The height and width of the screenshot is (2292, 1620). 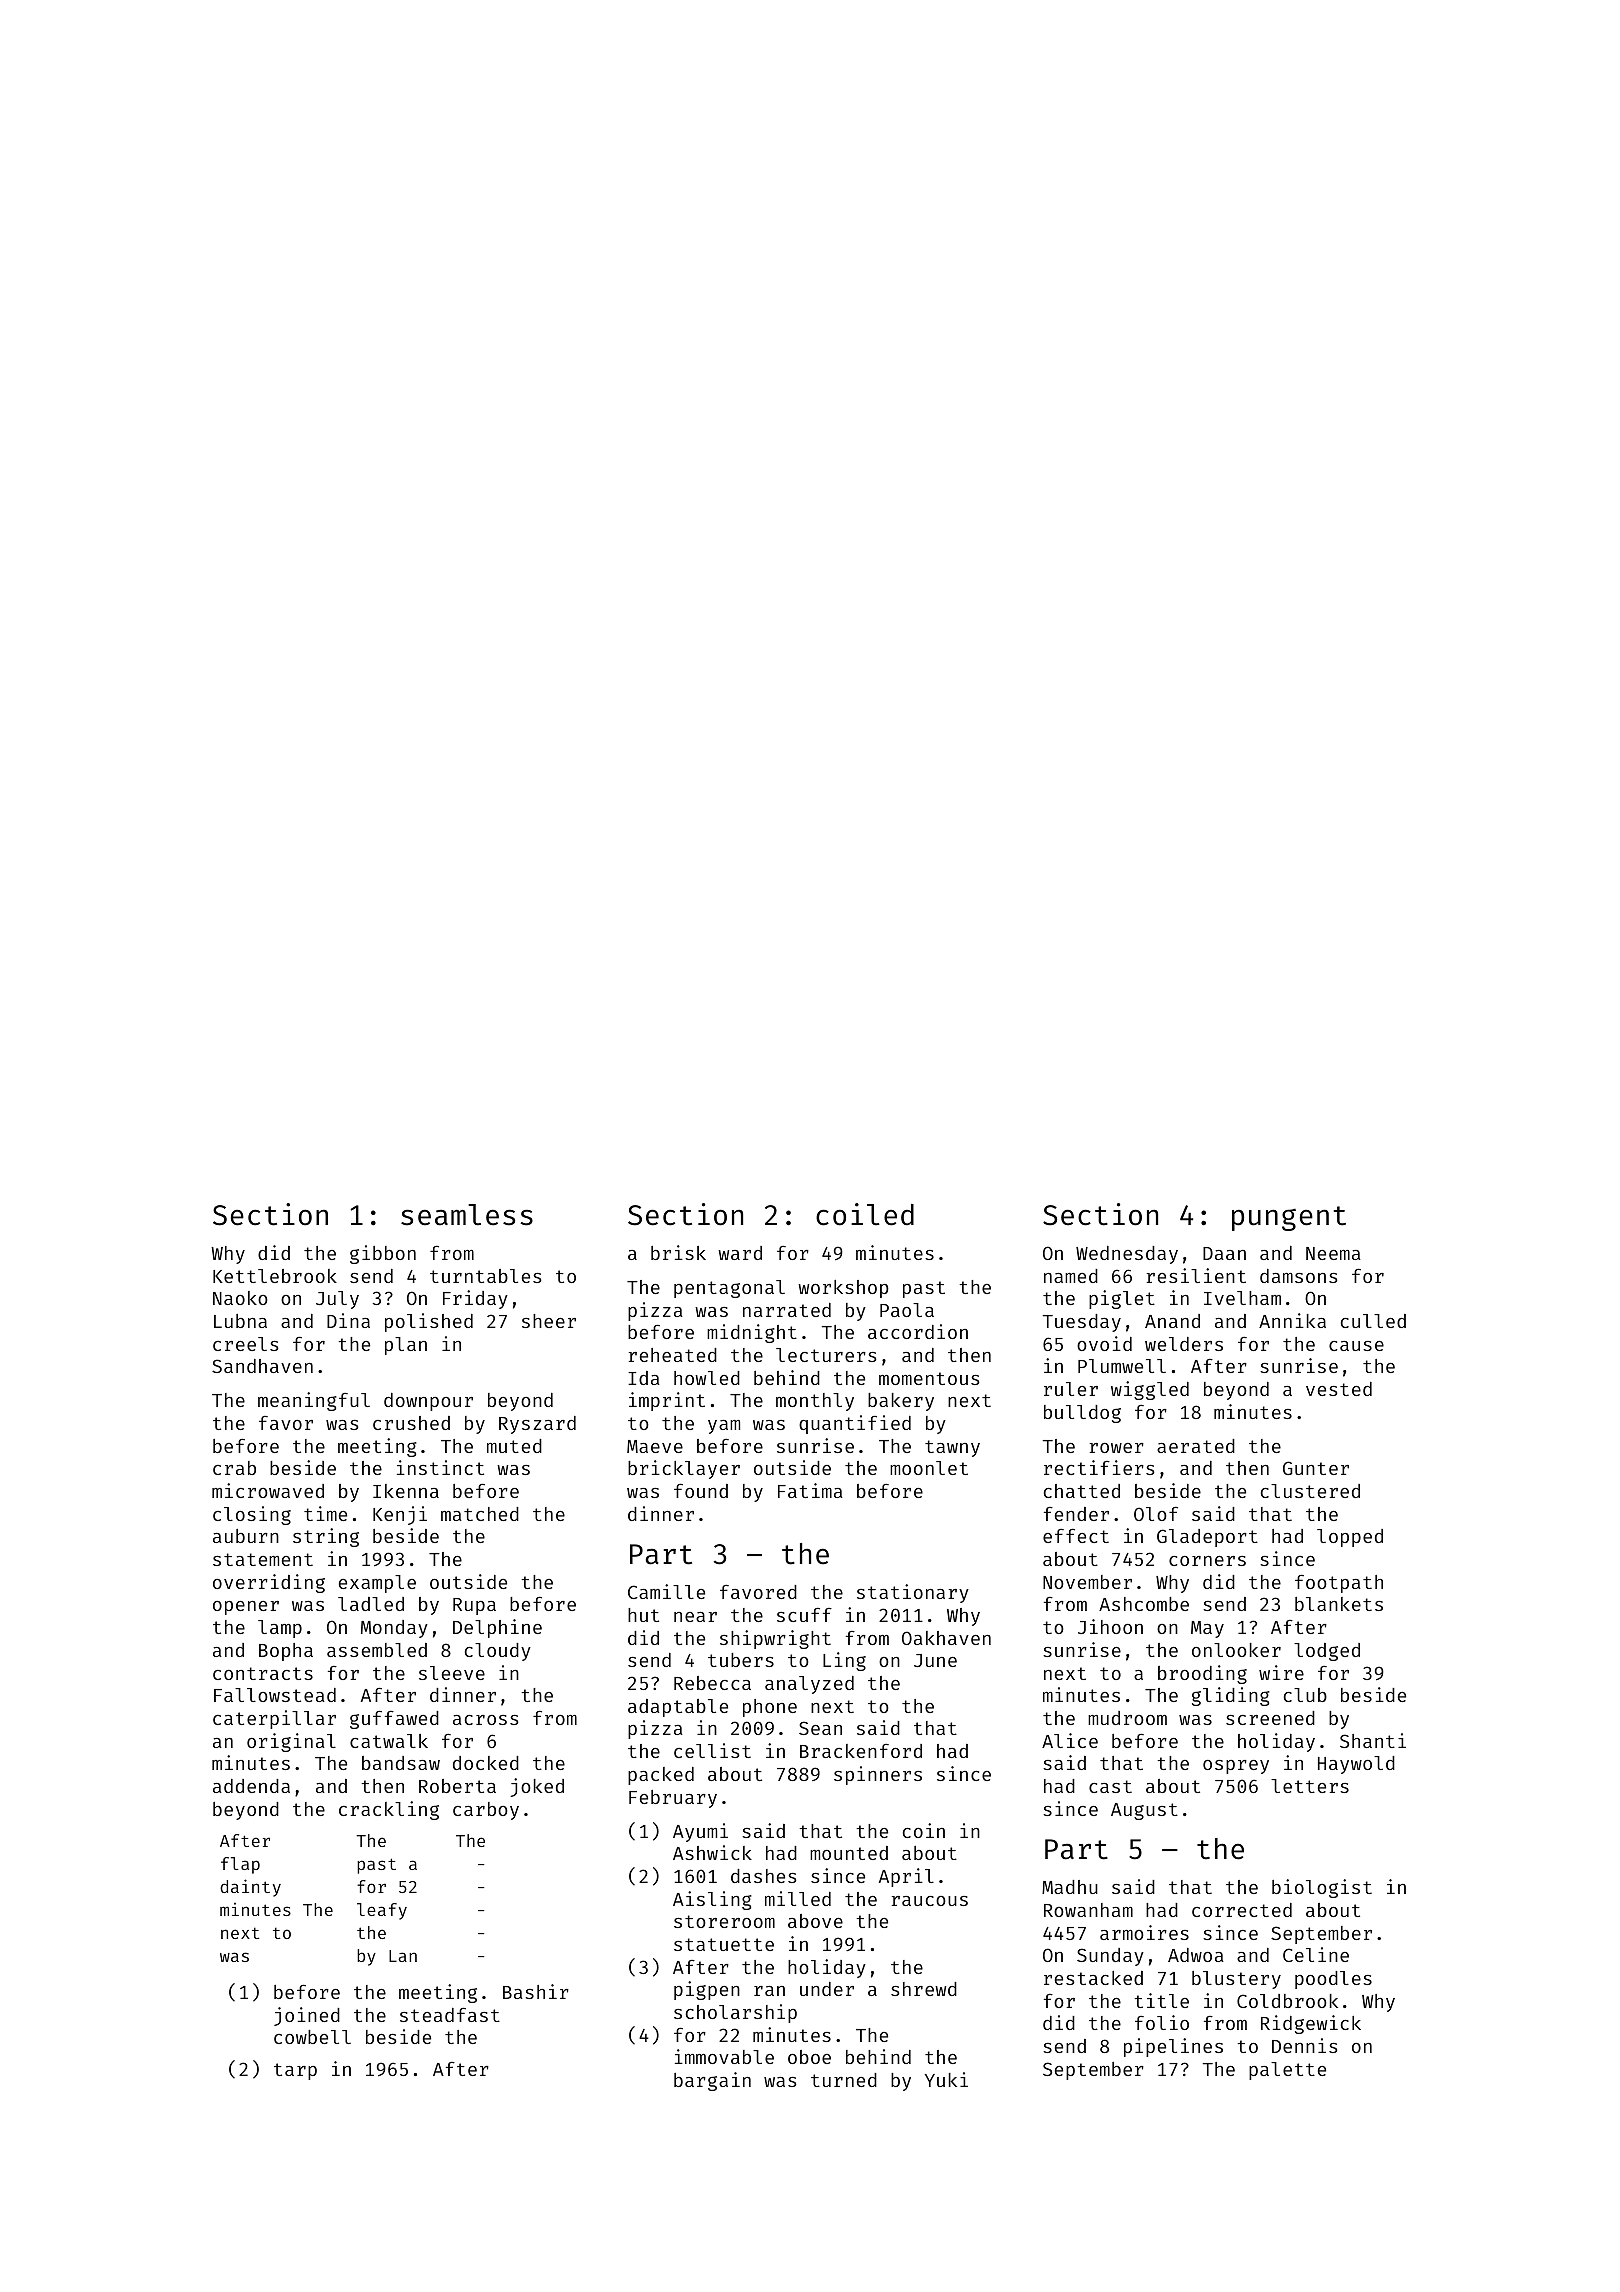 What do you see at coordinates (1231, 1696) in the screenshot?
I see `gliding` at bounding box center [1231, 1696].
